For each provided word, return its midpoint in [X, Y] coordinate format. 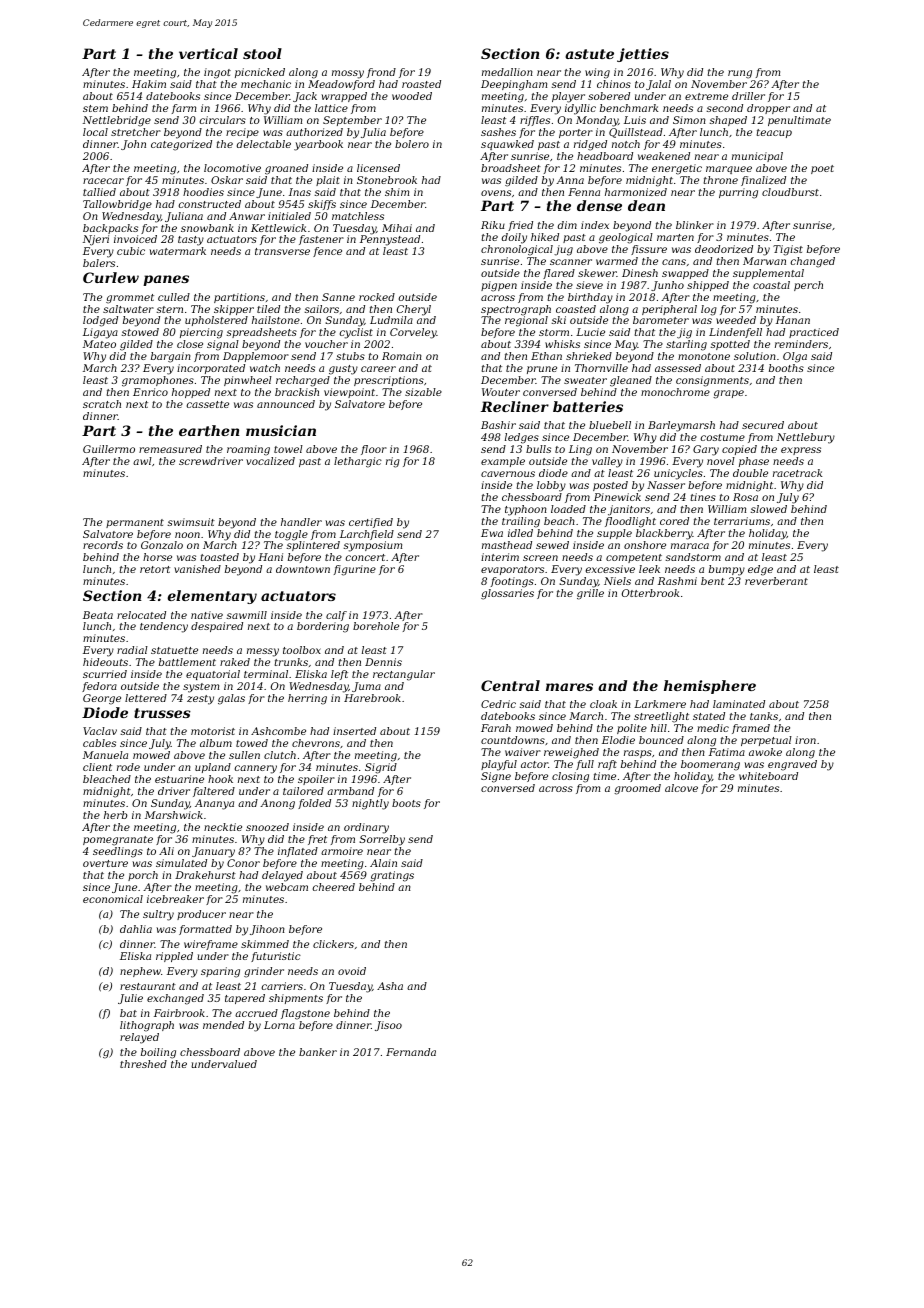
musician [281, 430]
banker [318, 1052]
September [352, 121]
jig [684, 333]
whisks [562, 344]
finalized [763, 181]
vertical [208, 53]
